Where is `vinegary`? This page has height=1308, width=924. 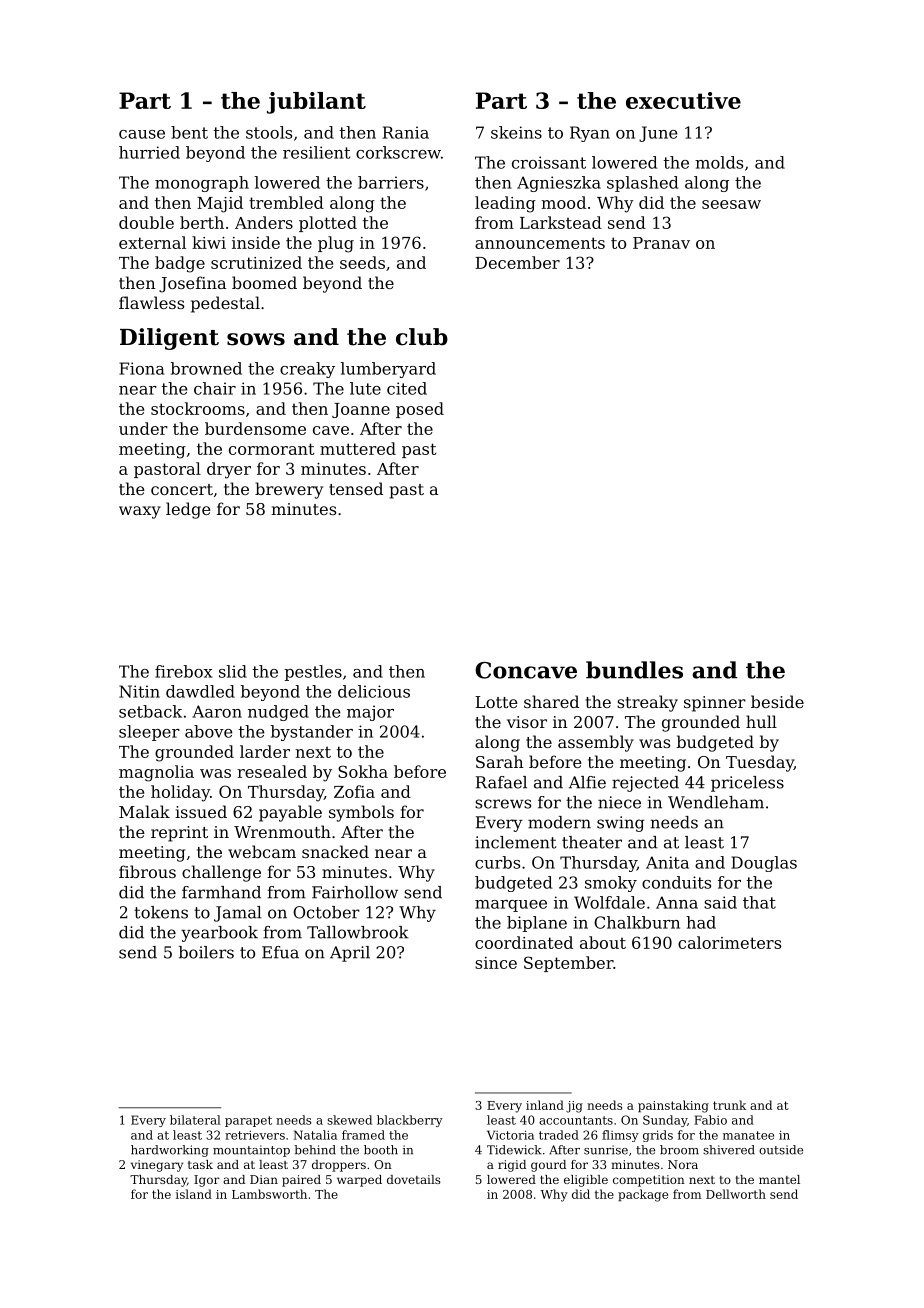
vinegary is located at coordinates (157, 1166).
